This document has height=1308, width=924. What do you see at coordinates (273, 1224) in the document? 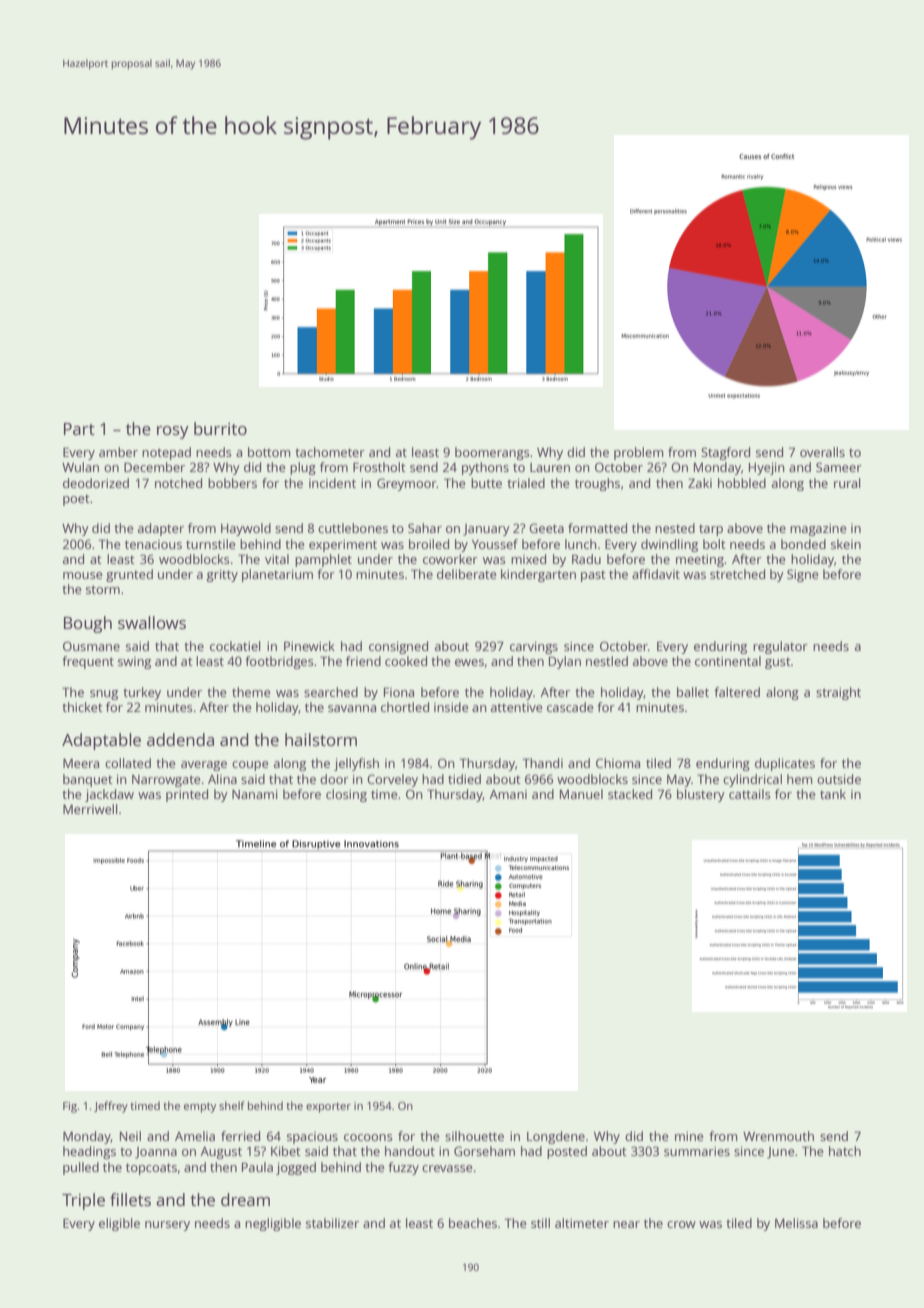
I see `negligible` at bounding box center [273, 1224].
